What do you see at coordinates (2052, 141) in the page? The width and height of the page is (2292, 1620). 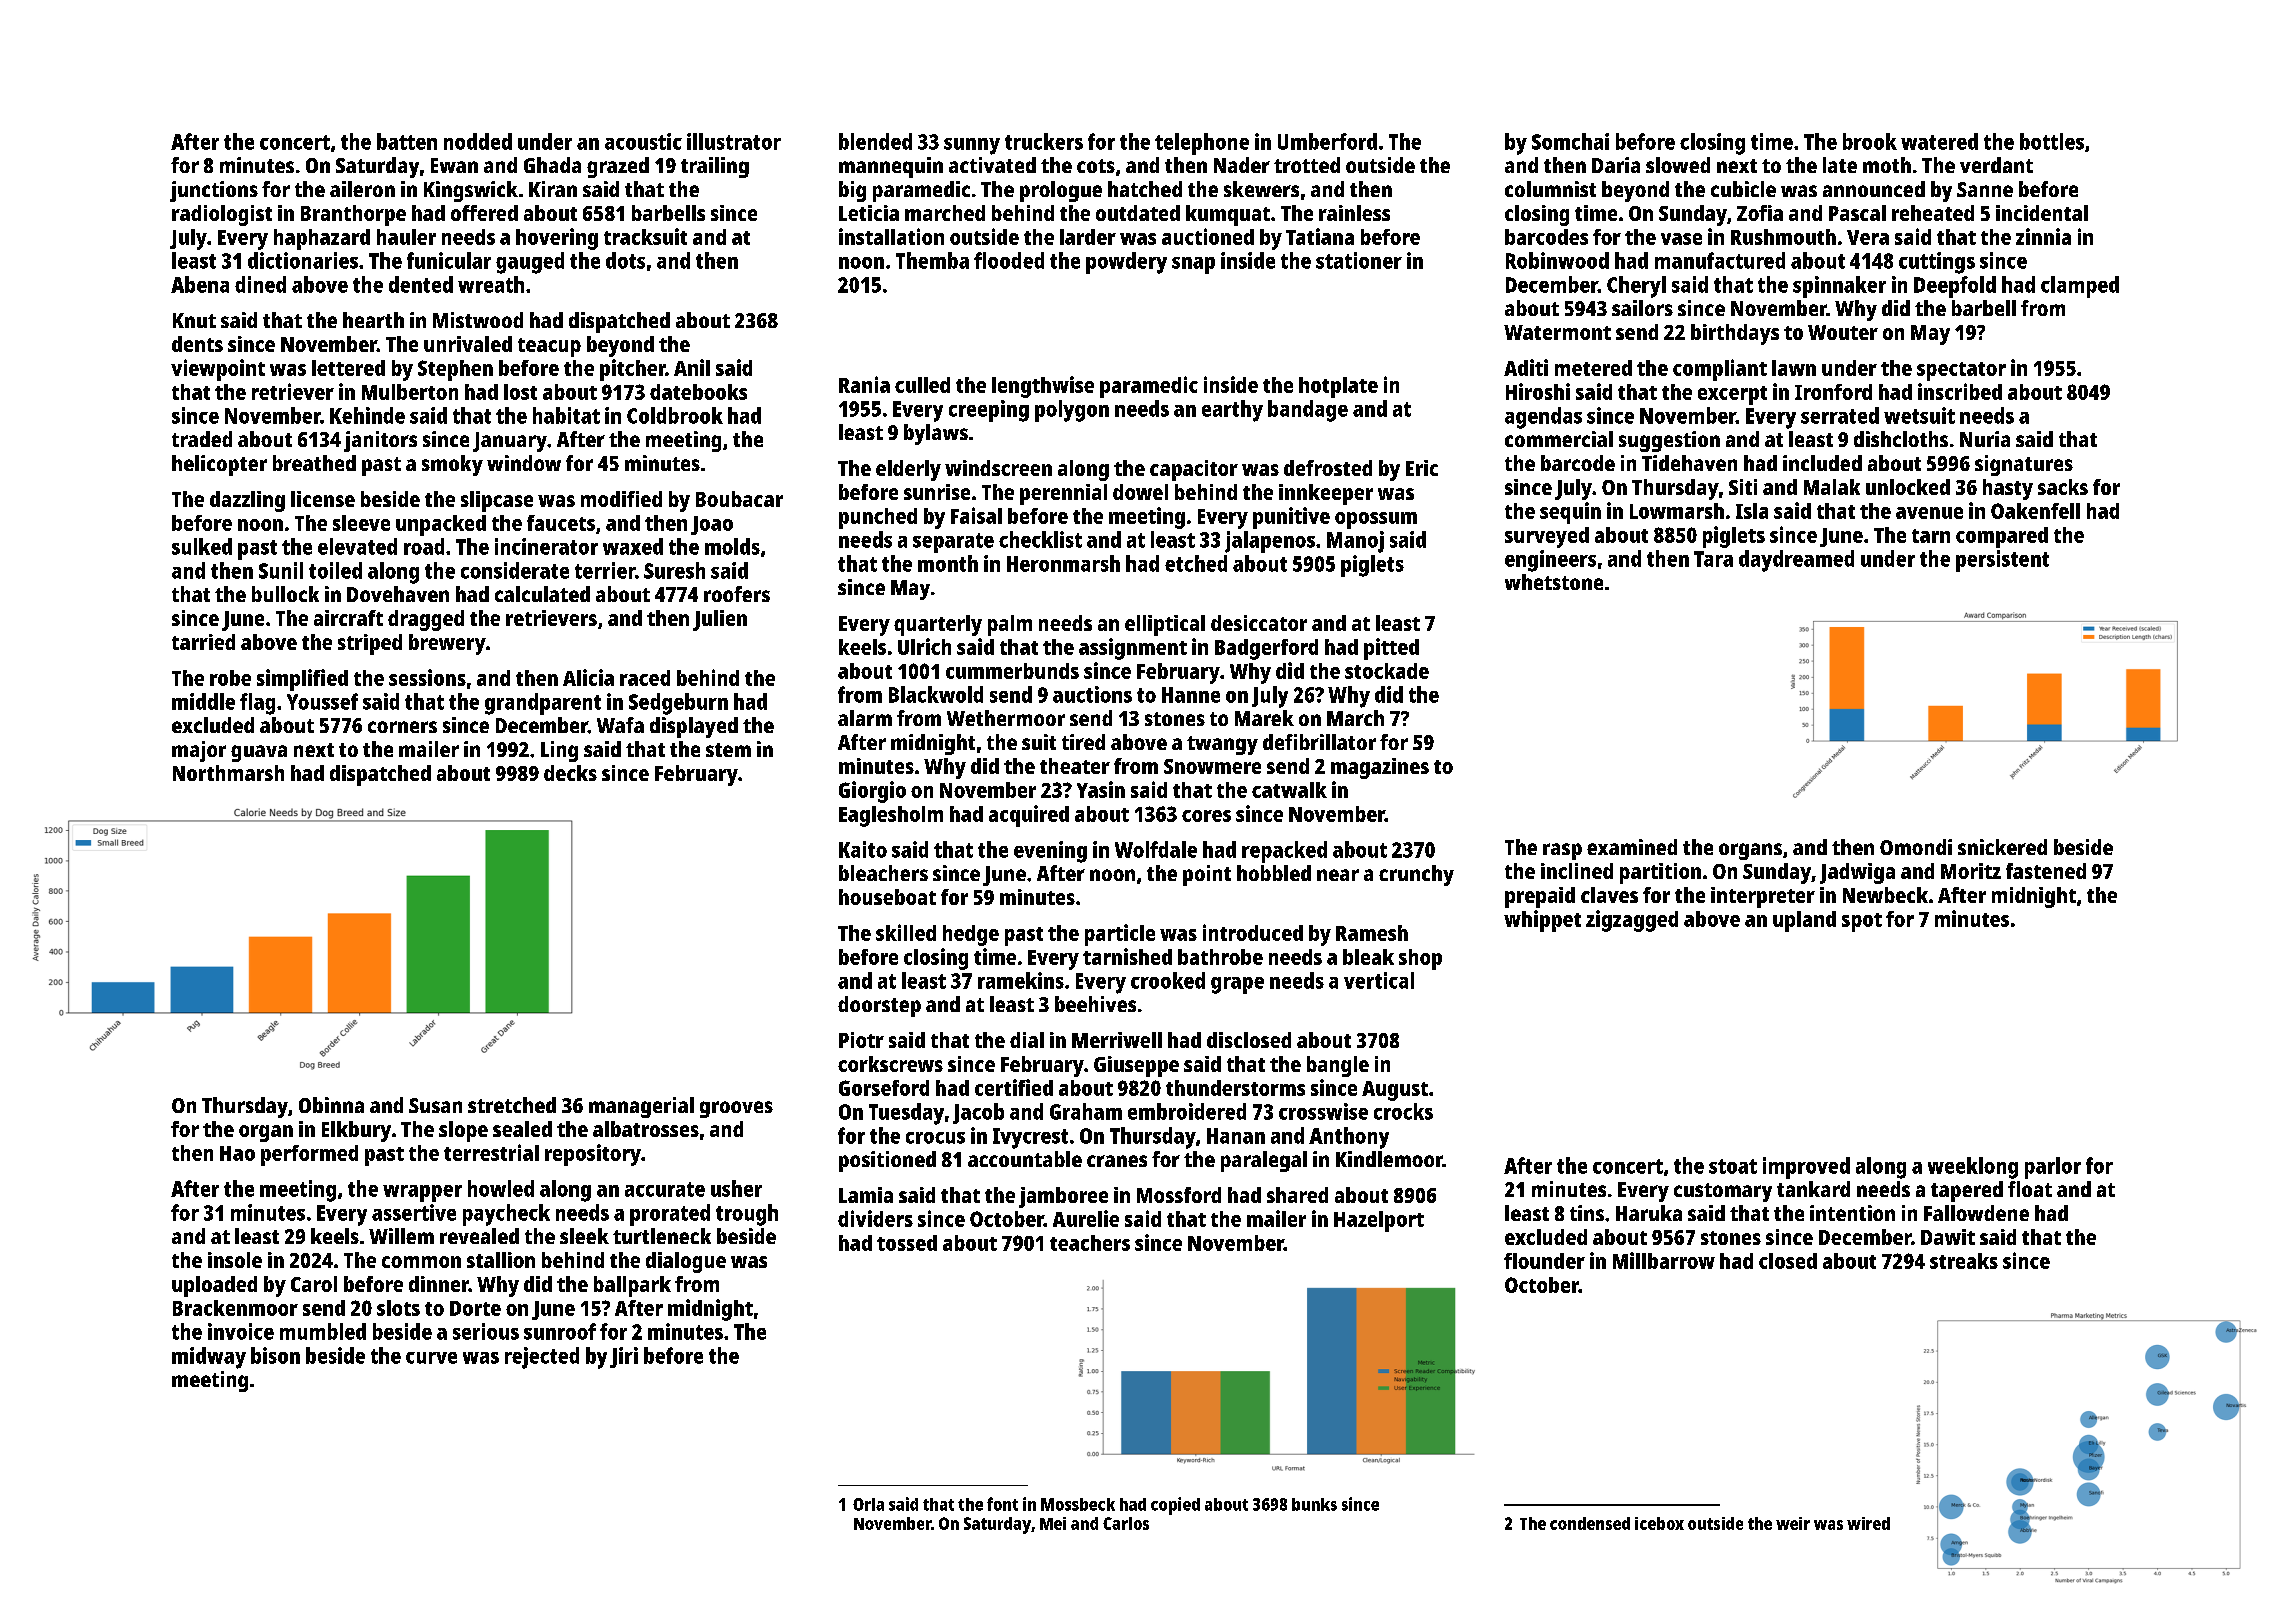 I see `bottles` at bounding box center [2052, 141].
